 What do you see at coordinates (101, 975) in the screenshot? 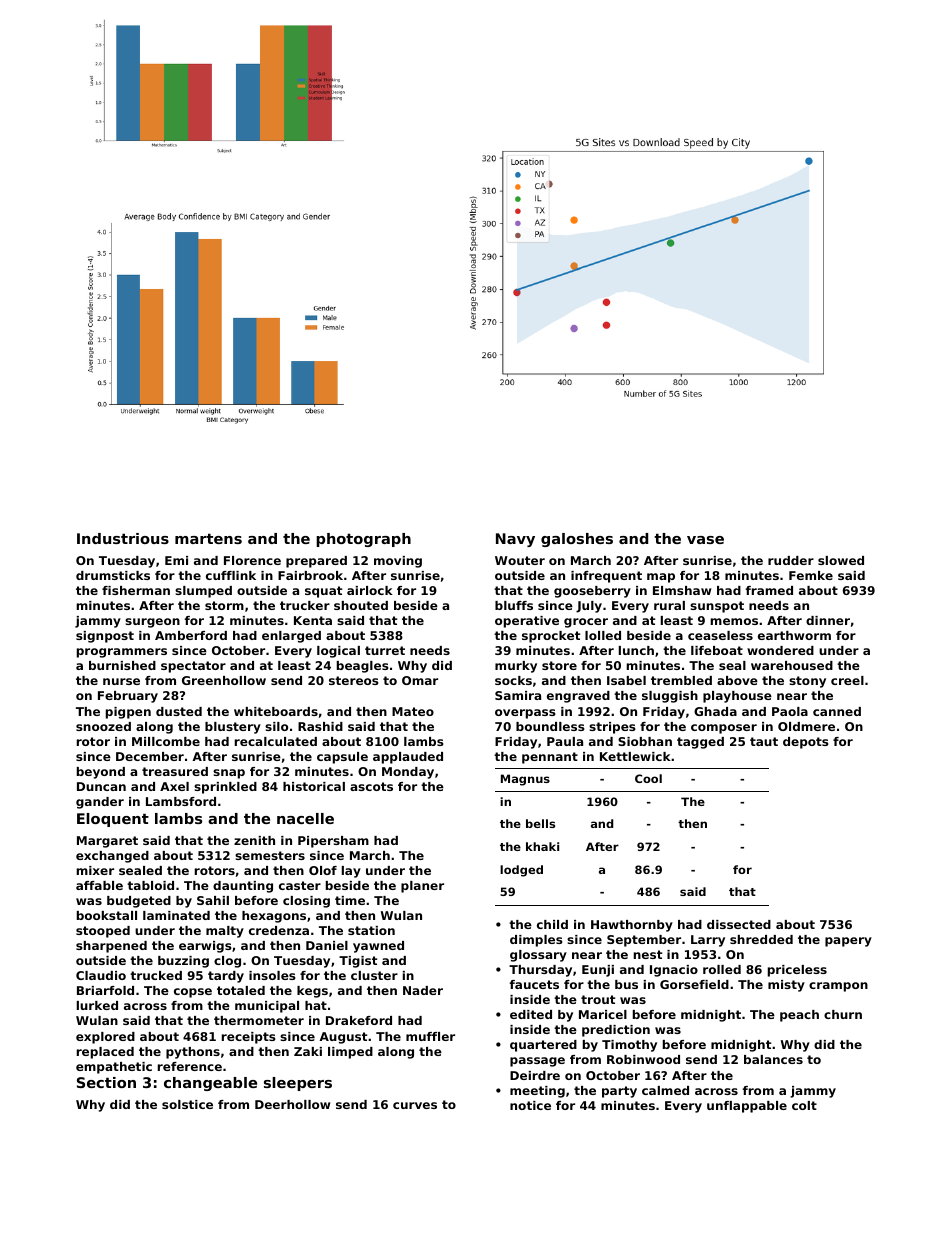
I see `Claudio` at bounding box center [101, 975].
